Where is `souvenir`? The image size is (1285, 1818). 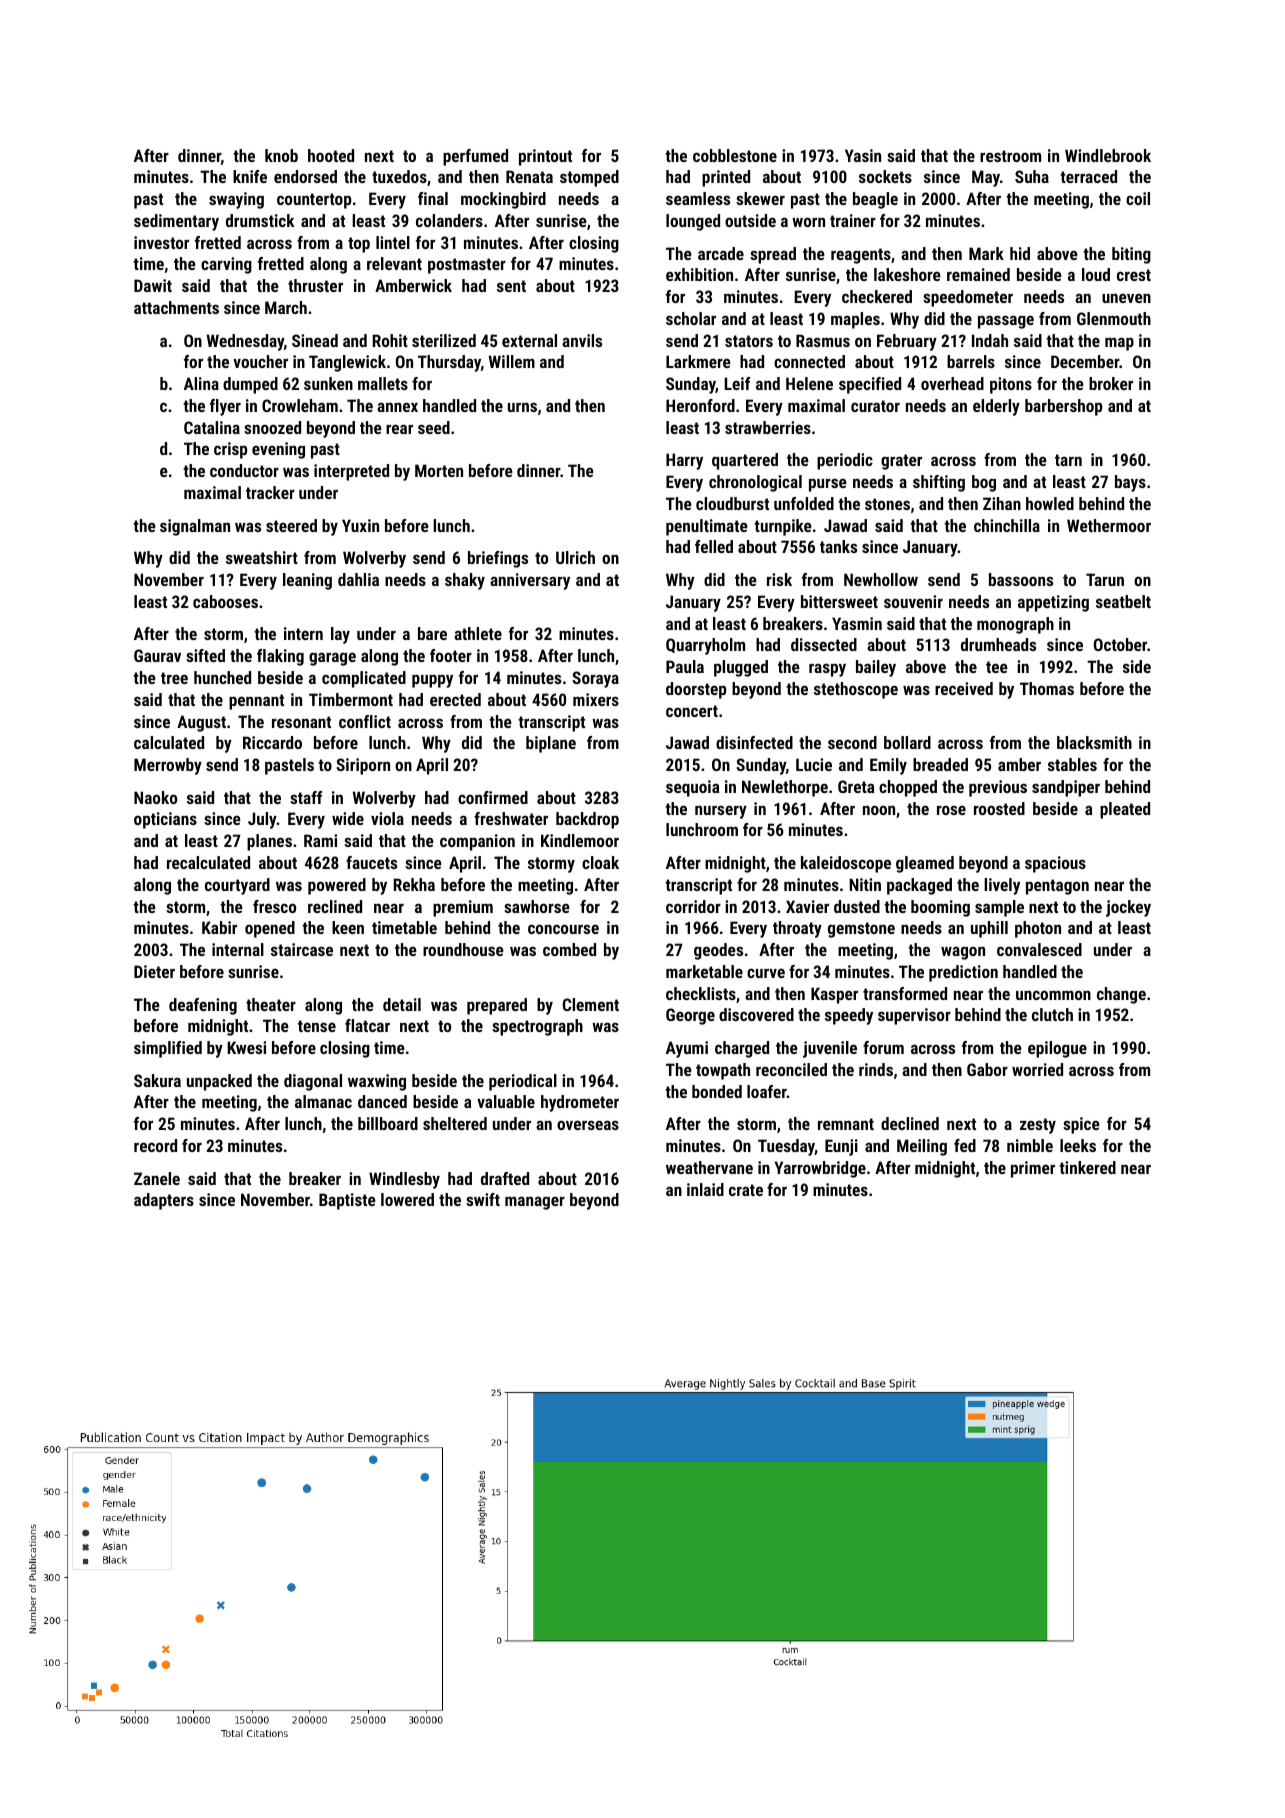 souvenir is located at coordinates (913, 601).
